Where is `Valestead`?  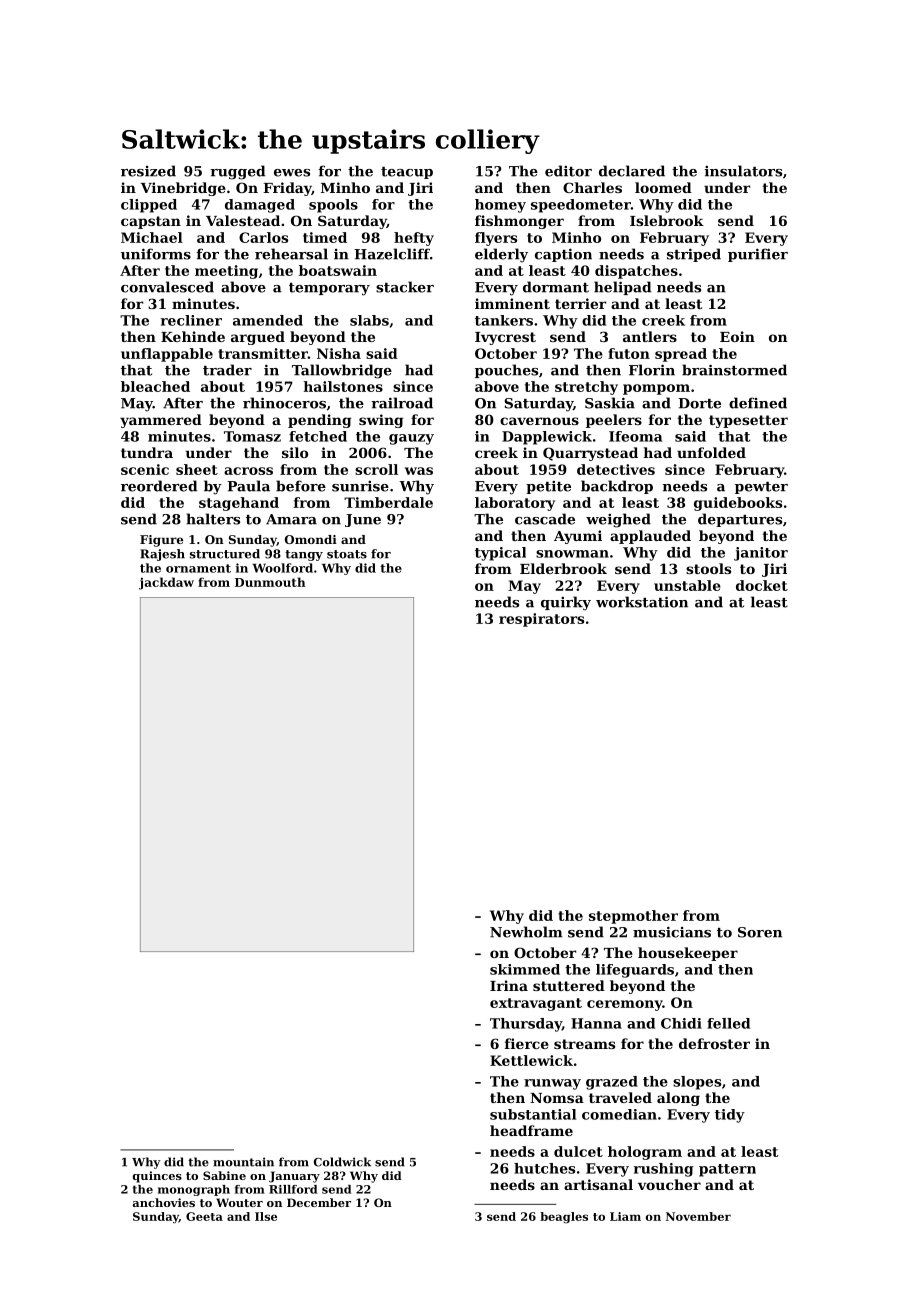 Valestead is located at coordinates (243, 220).
